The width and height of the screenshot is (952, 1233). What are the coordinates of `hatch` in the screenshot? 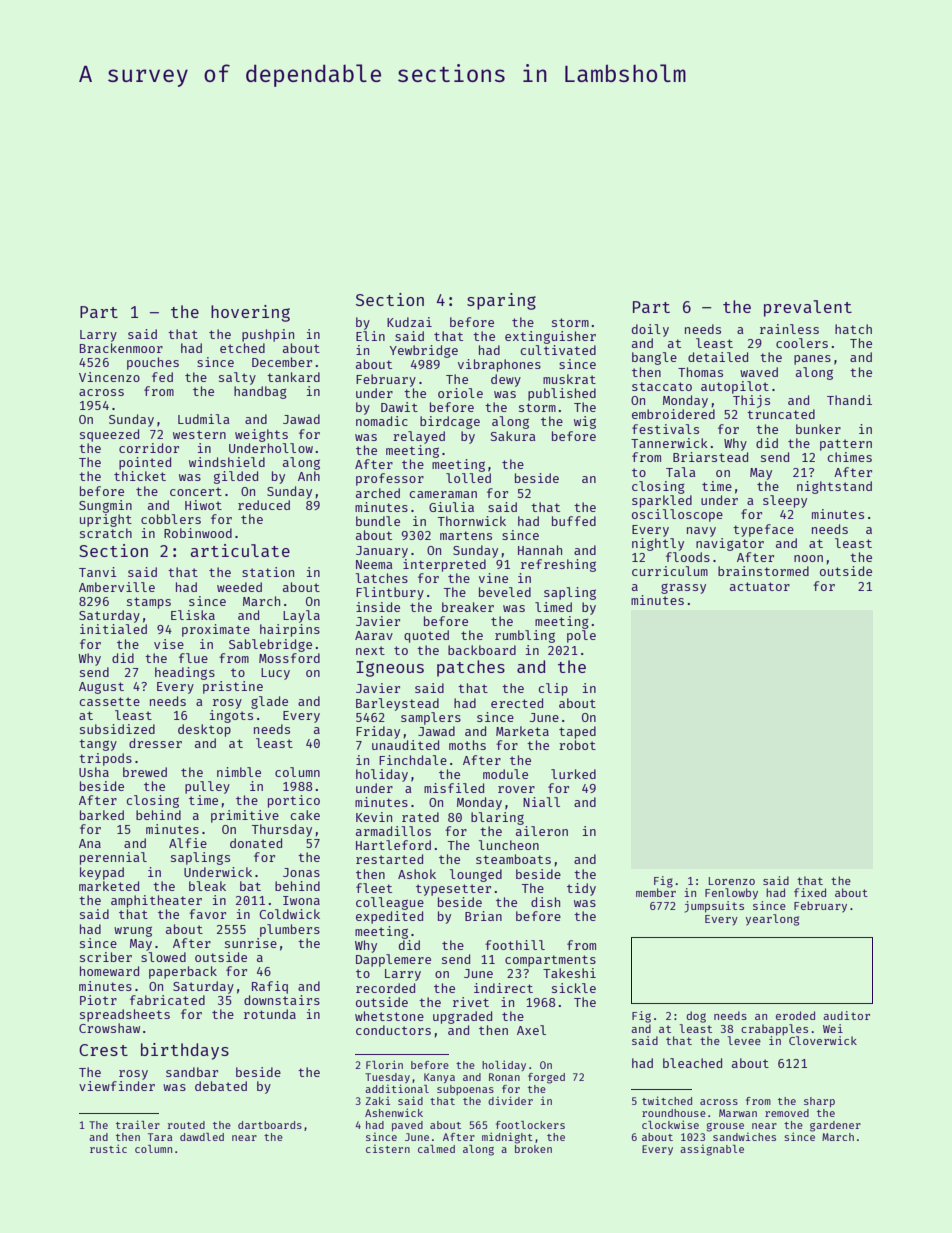 It's located at (853, 329).
